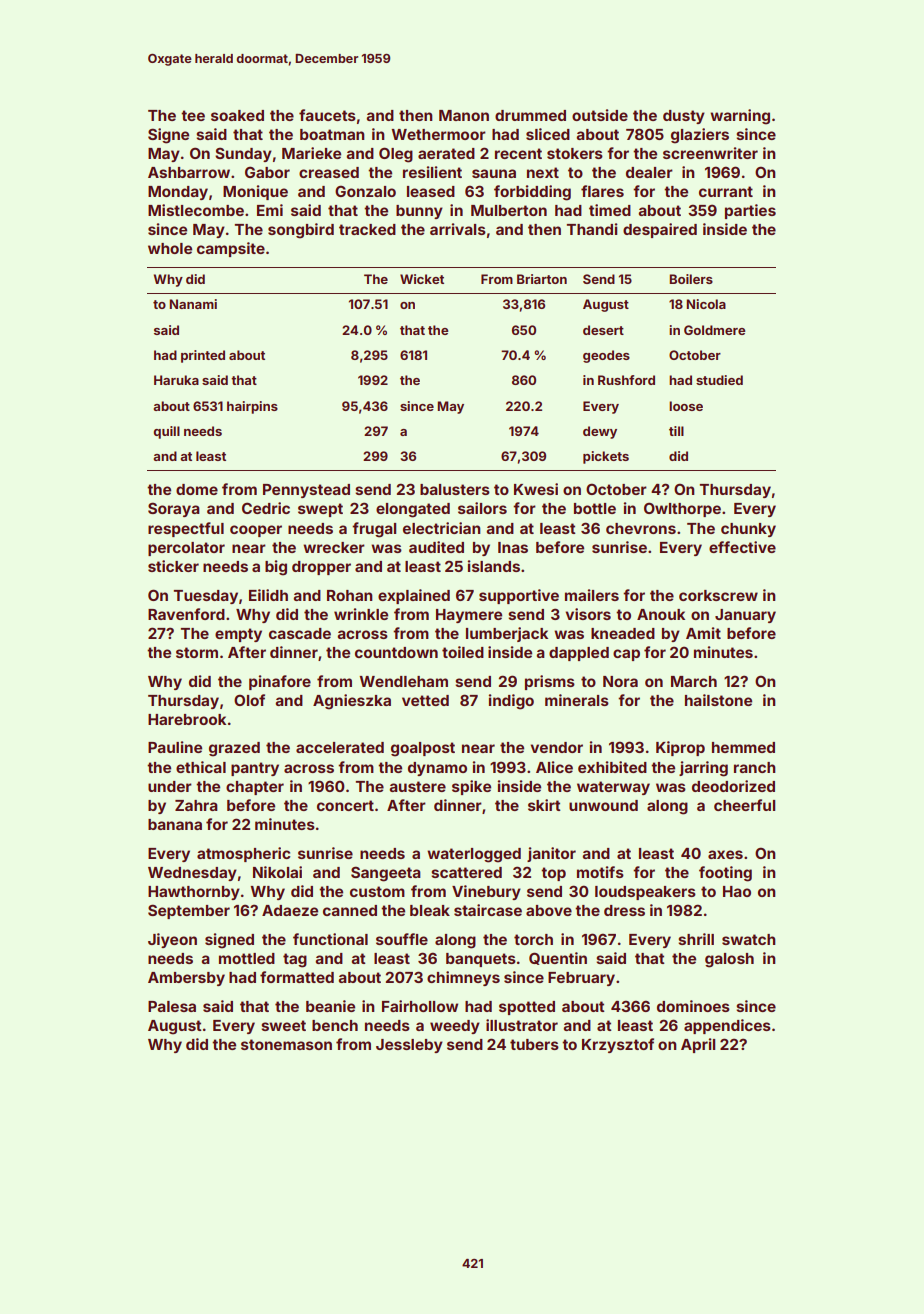 This image has width=924, height=1314. I want to click on dusty, so click(684, 117).
